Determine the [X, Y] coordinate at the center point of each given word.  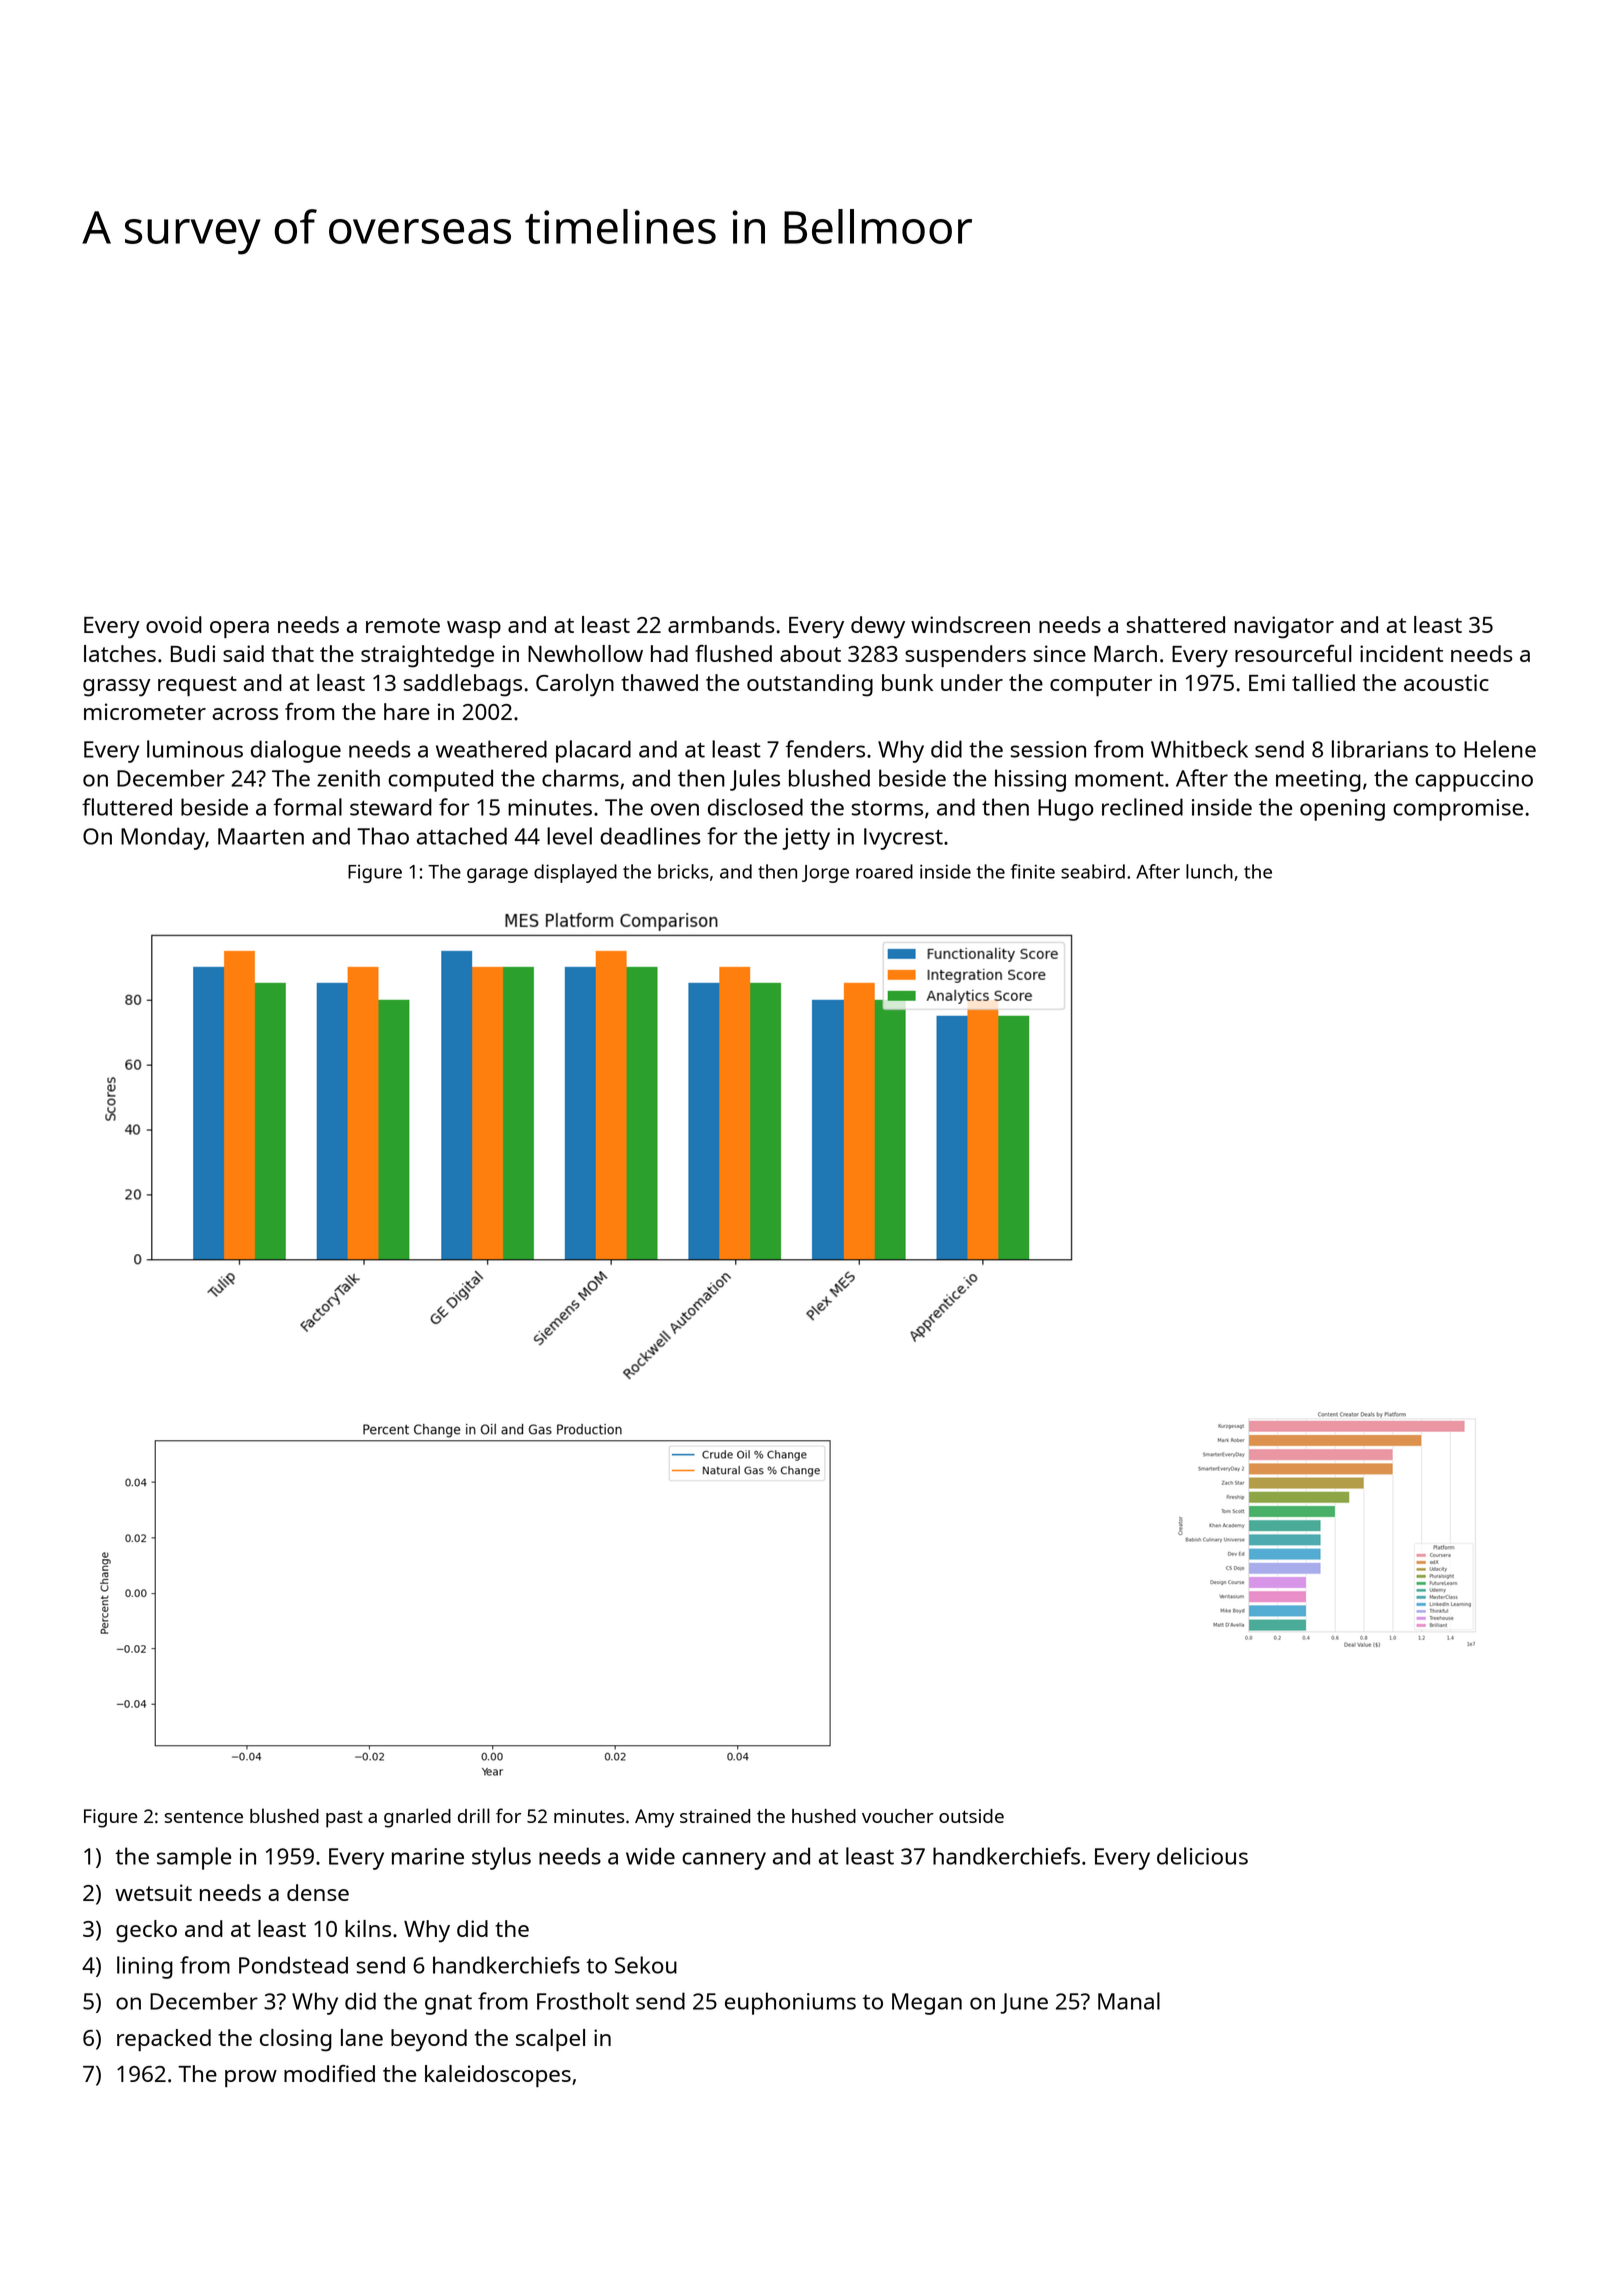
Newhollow [585, 653]
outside [971, 1816]
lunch [1209, 871]
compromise [1458, 810]
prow [251, 2078]
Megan [927, 2004]
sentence [204, 1817]
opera [239, 629]
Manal [1129, 2001]
